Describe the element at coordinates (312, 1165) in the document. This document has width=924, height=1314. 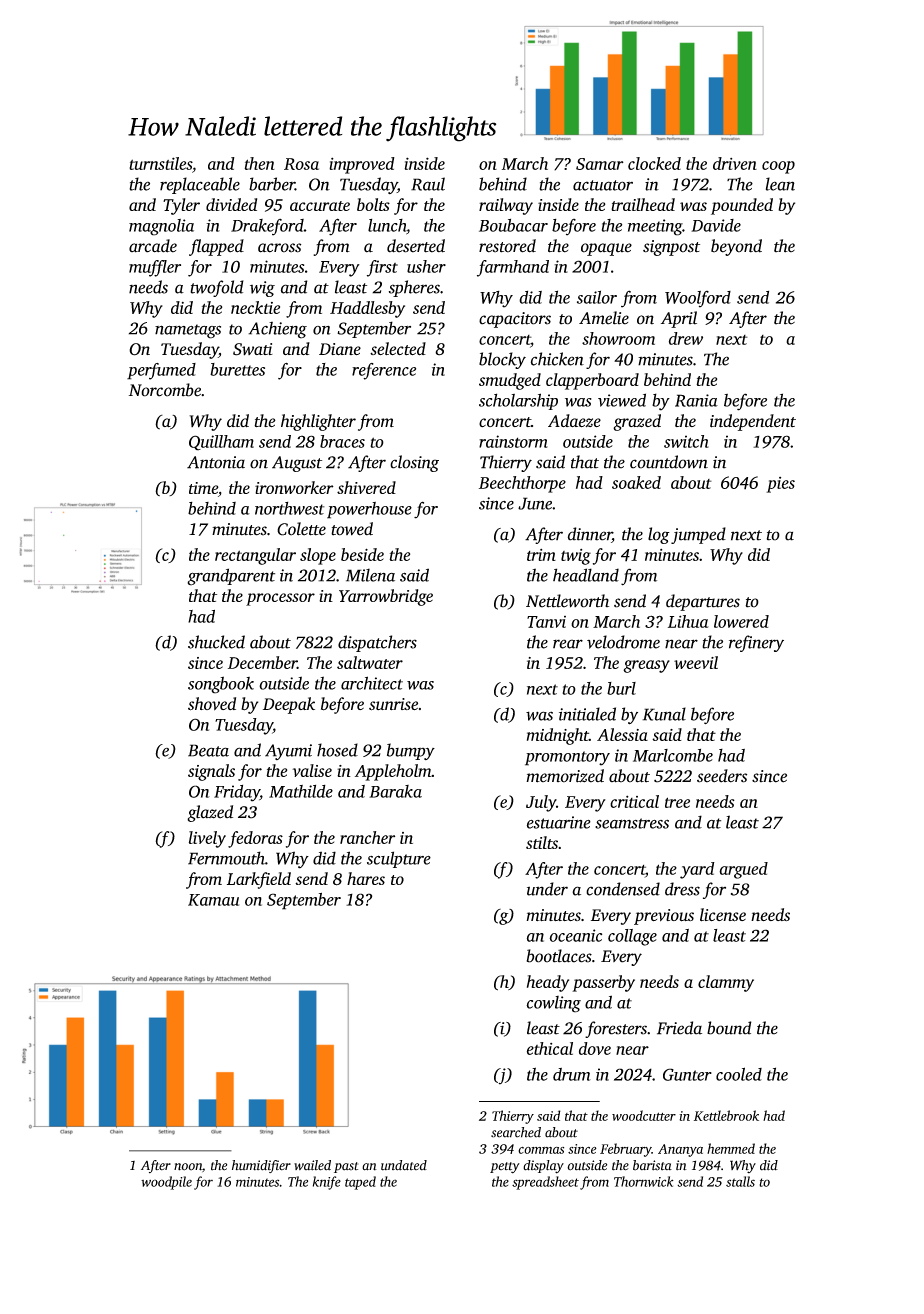
I see `wailed` at that location.
